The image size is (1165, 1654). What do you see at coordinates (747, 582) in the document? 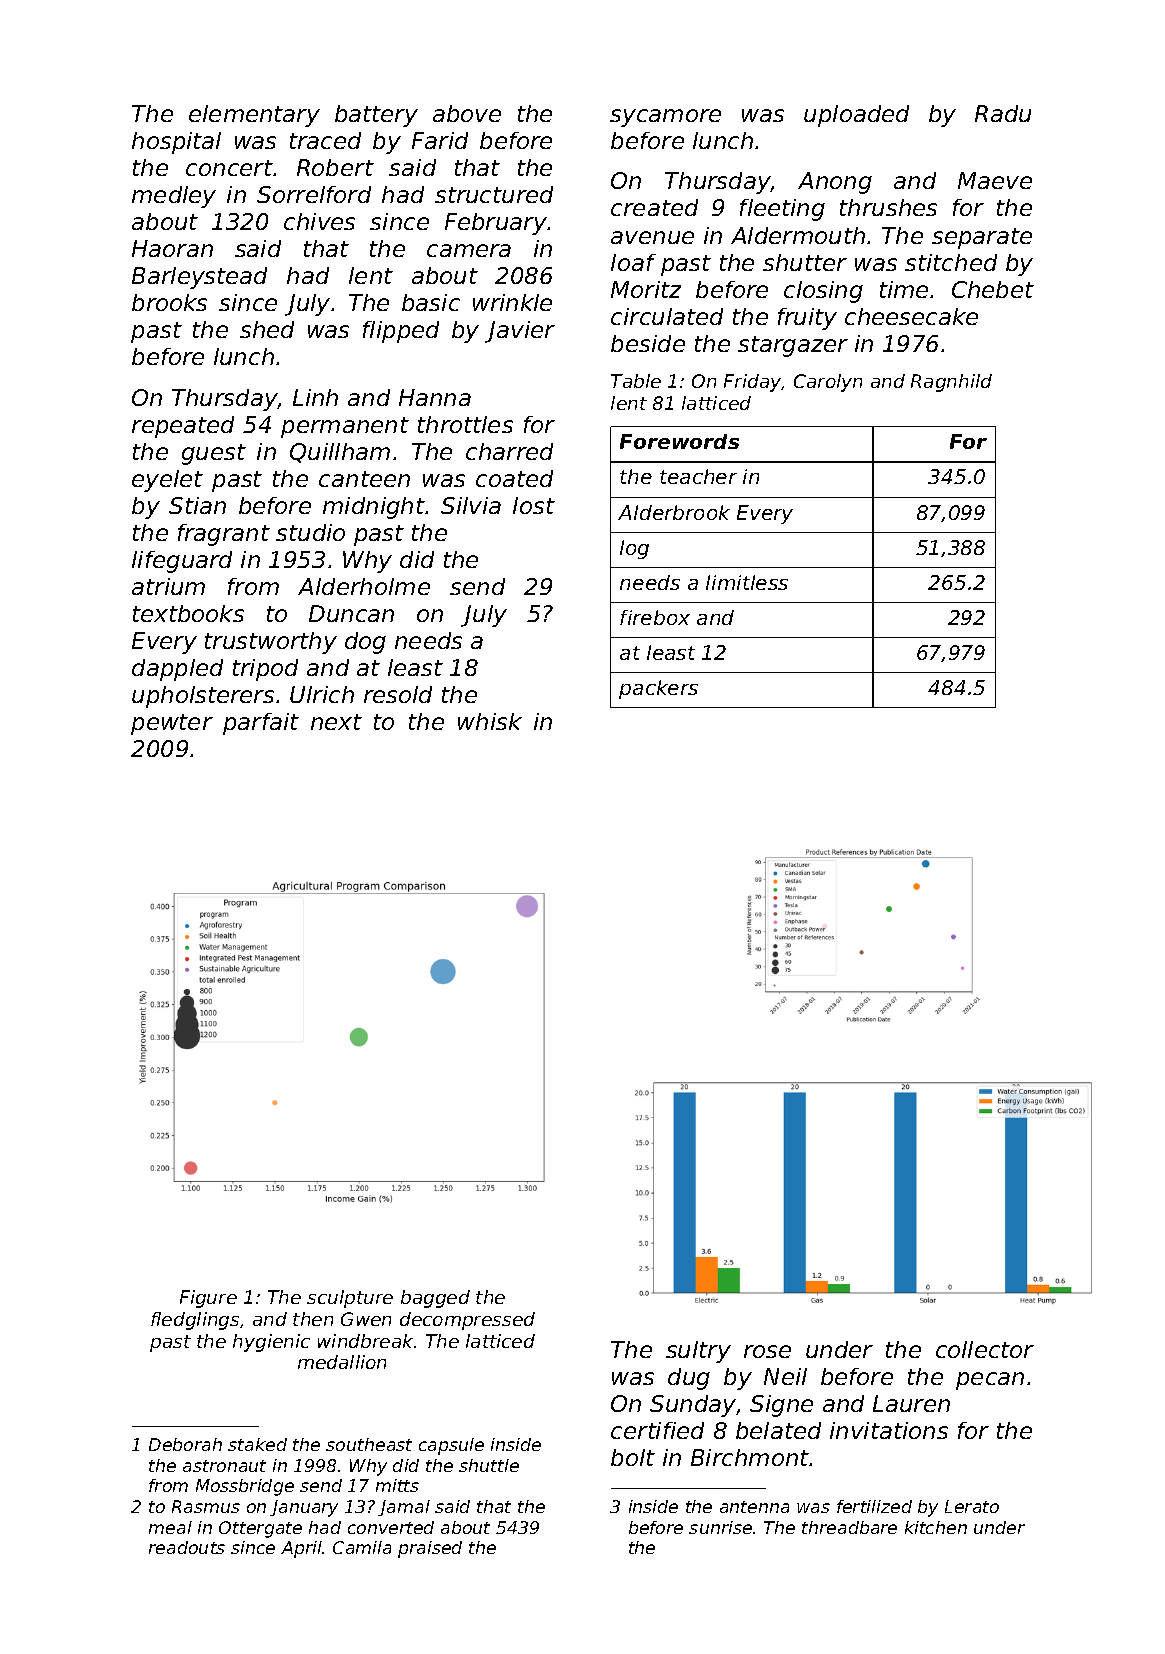
I see `limitless` at bounding box center [747, 582].
